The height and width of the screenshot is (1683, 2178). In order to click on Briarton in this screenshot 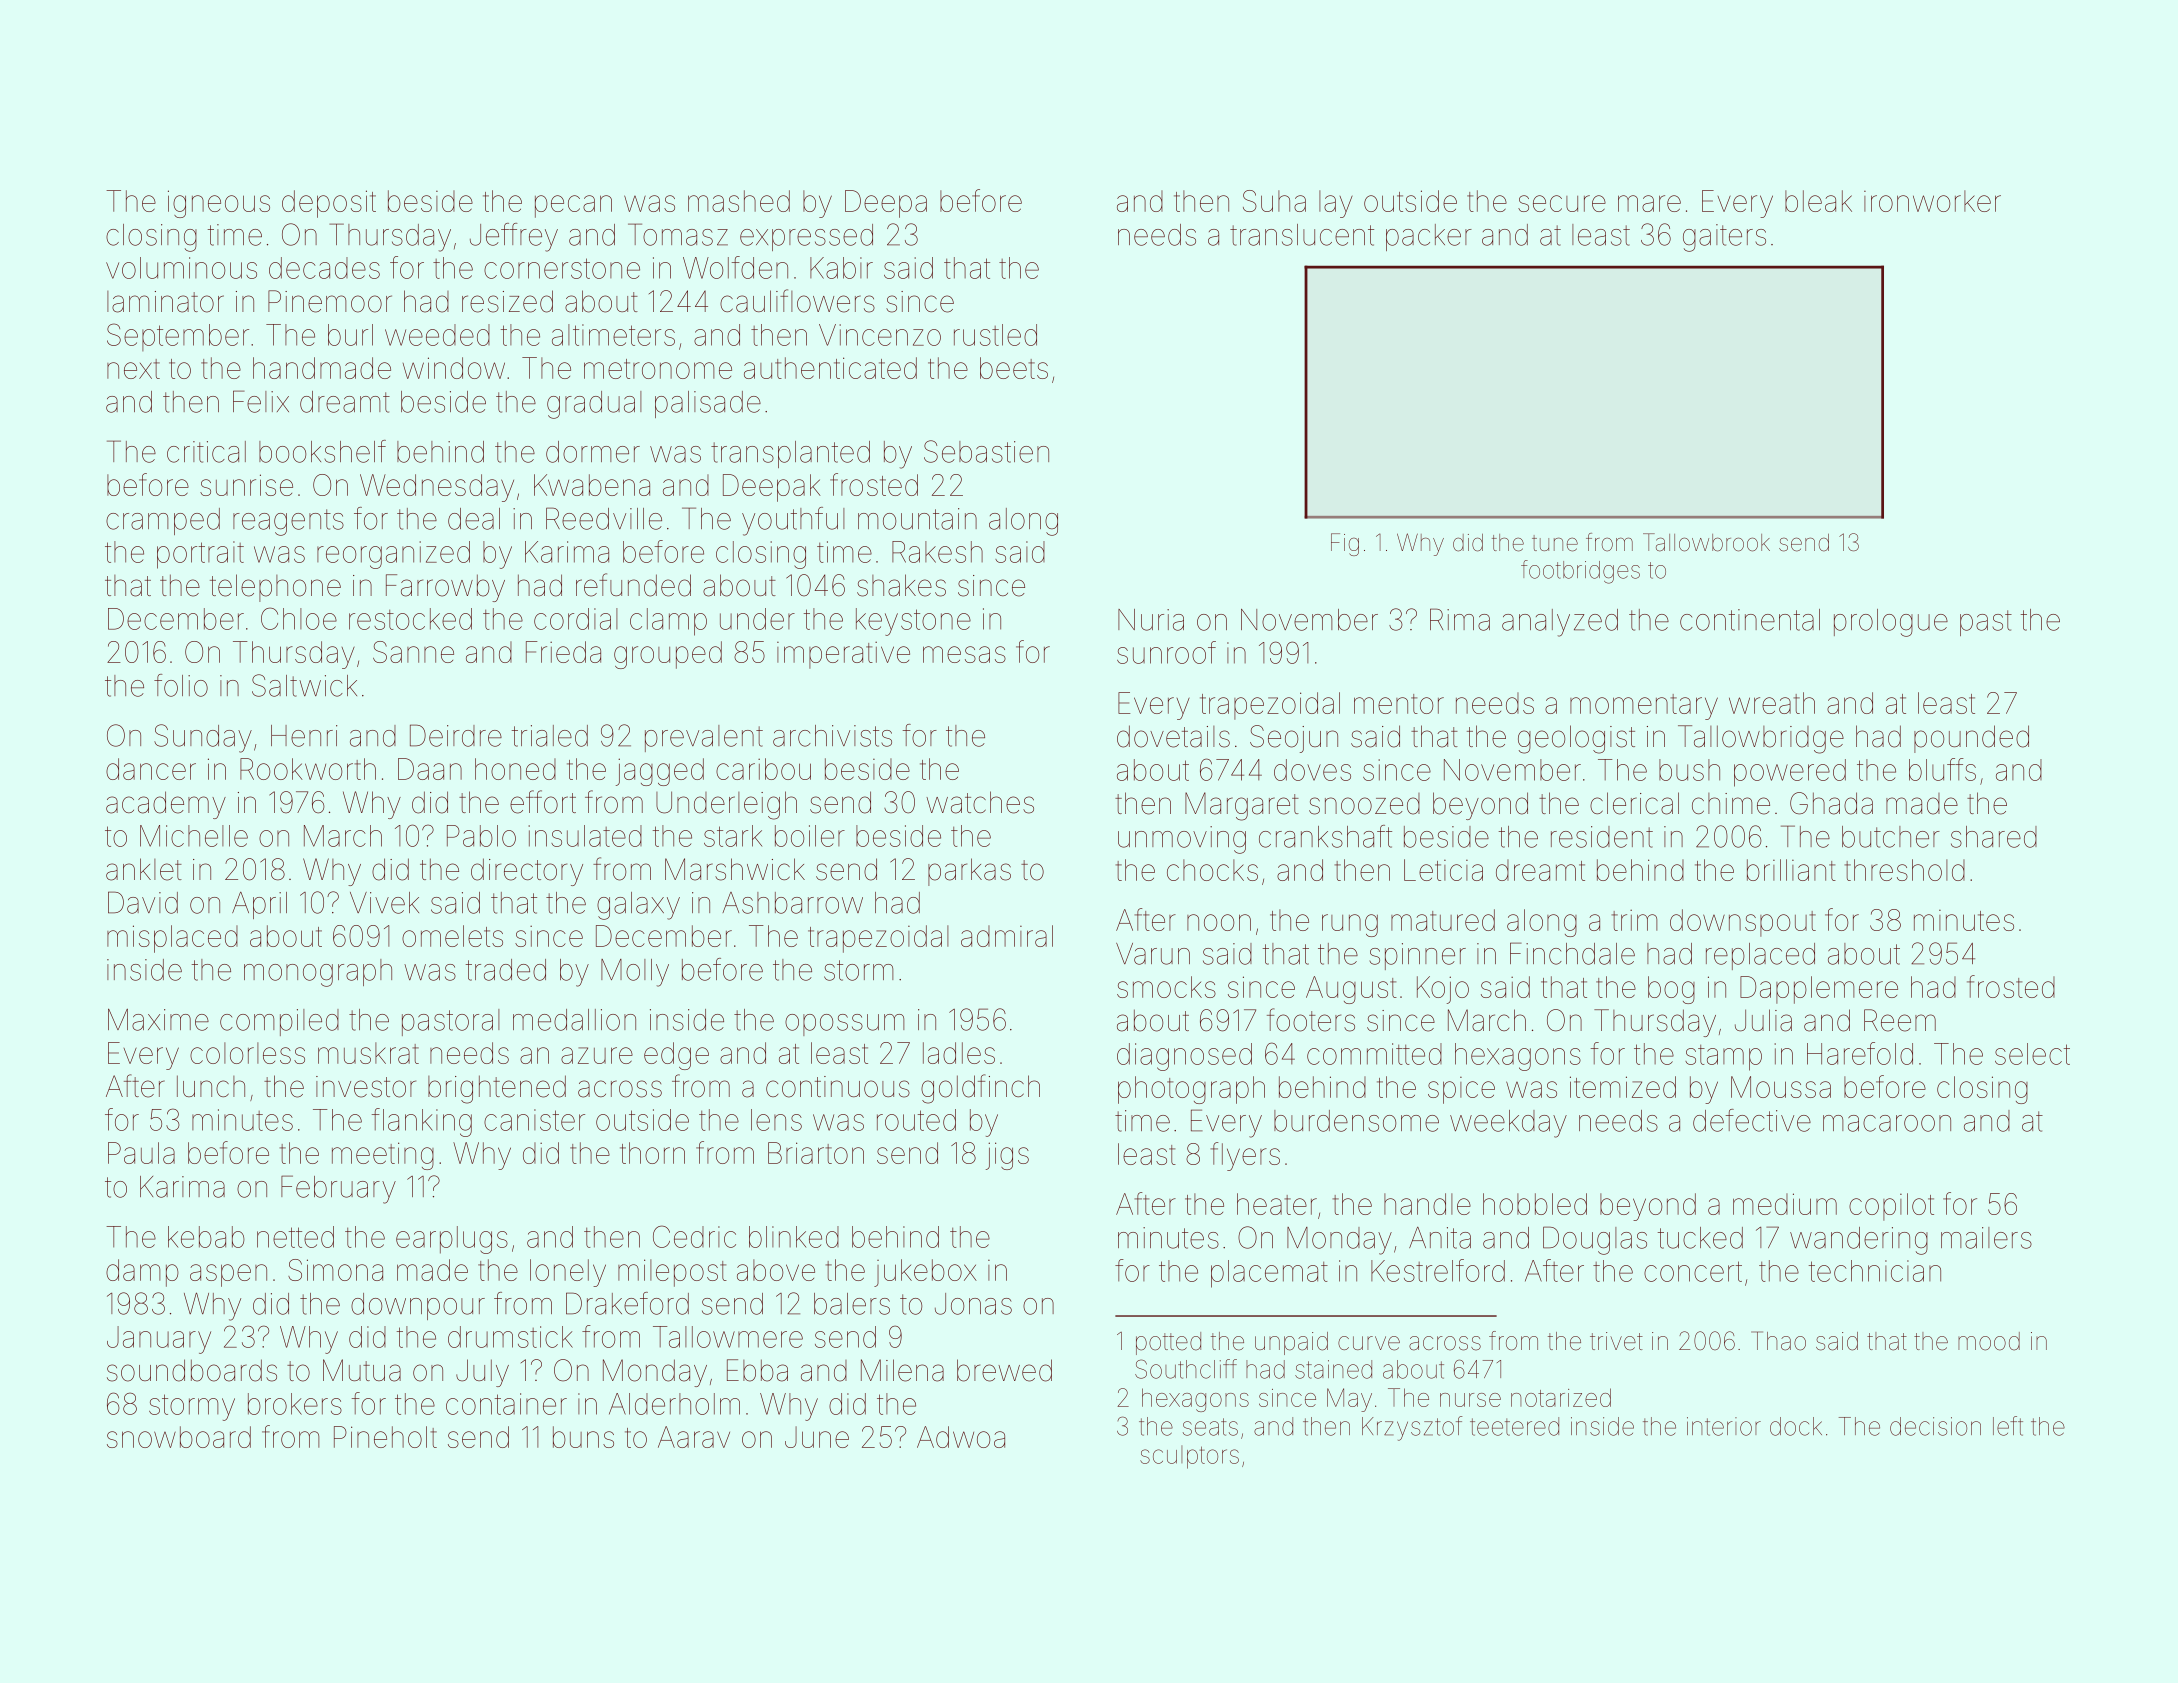, I will do `click(816, 1153)`.
